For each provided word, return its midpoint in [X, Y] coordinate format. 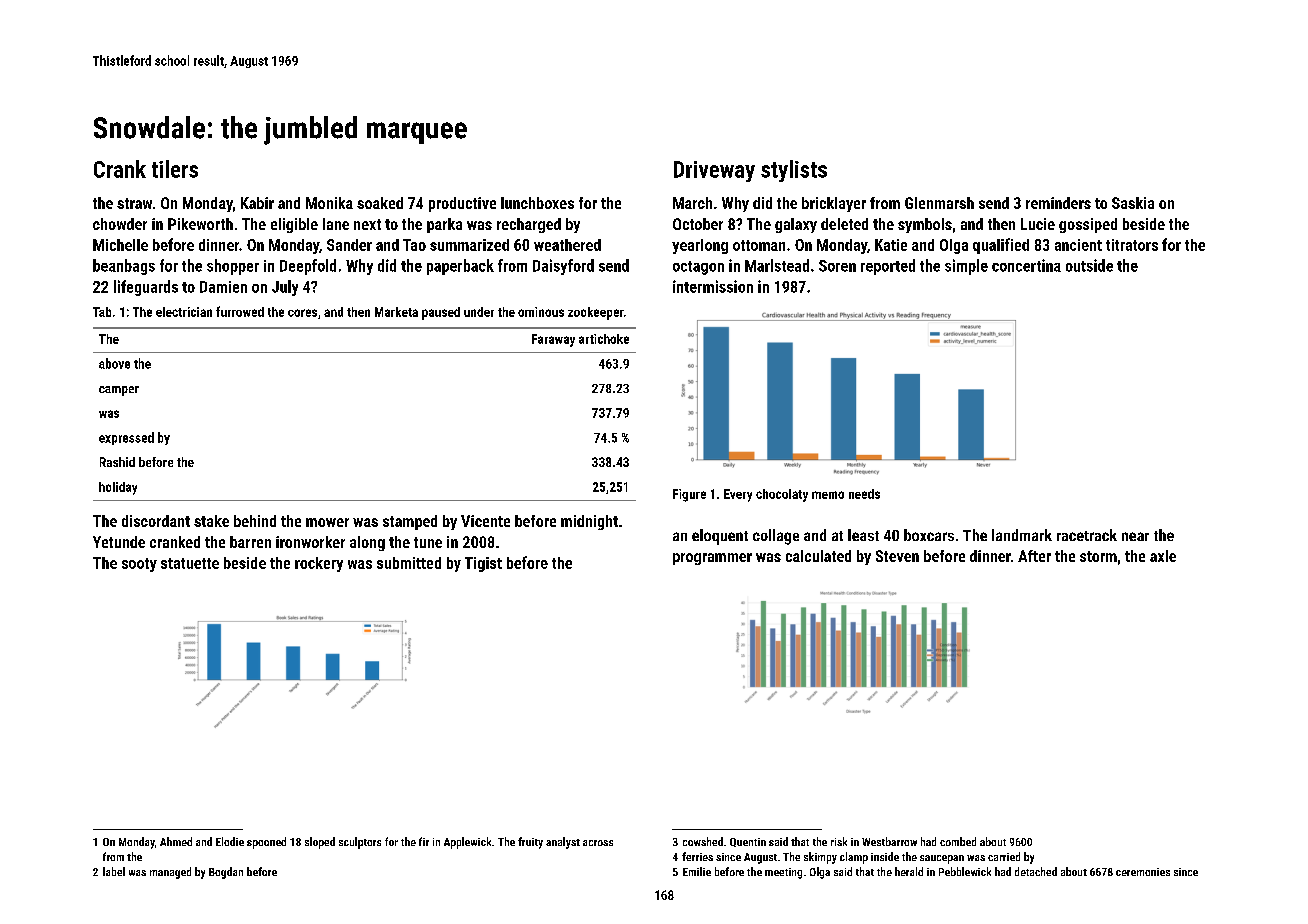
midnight [589, 522]
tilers [175, 169]
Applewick [467, 843]
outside [1089, 265]
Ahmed [176, 841]
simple [966, 267]
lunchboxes [537, 203]
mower [327, 522]
